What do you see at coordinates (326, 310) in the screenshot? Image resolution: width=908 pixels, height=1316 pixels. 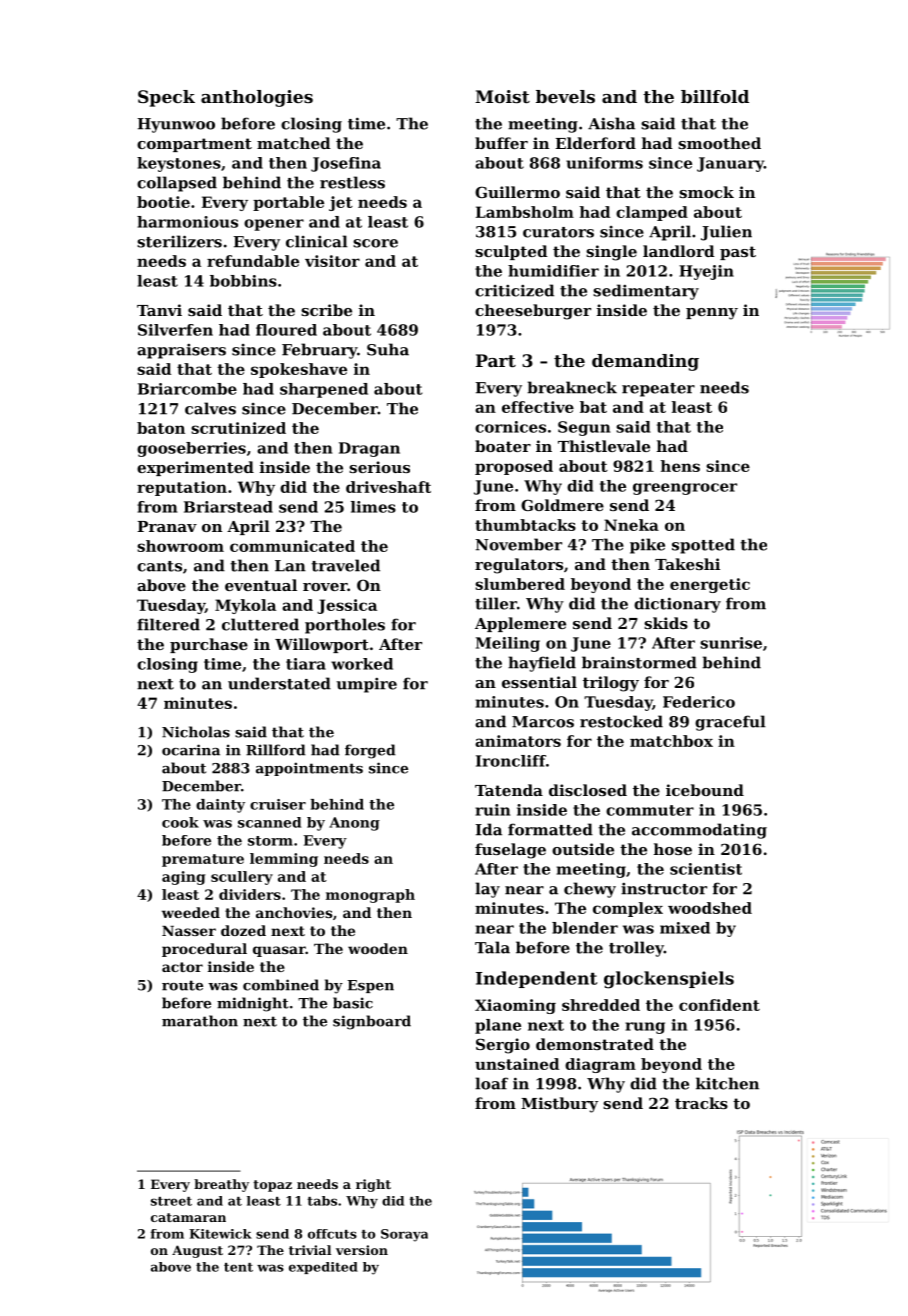 I see `scribe` at bounding box center [326, 310].
